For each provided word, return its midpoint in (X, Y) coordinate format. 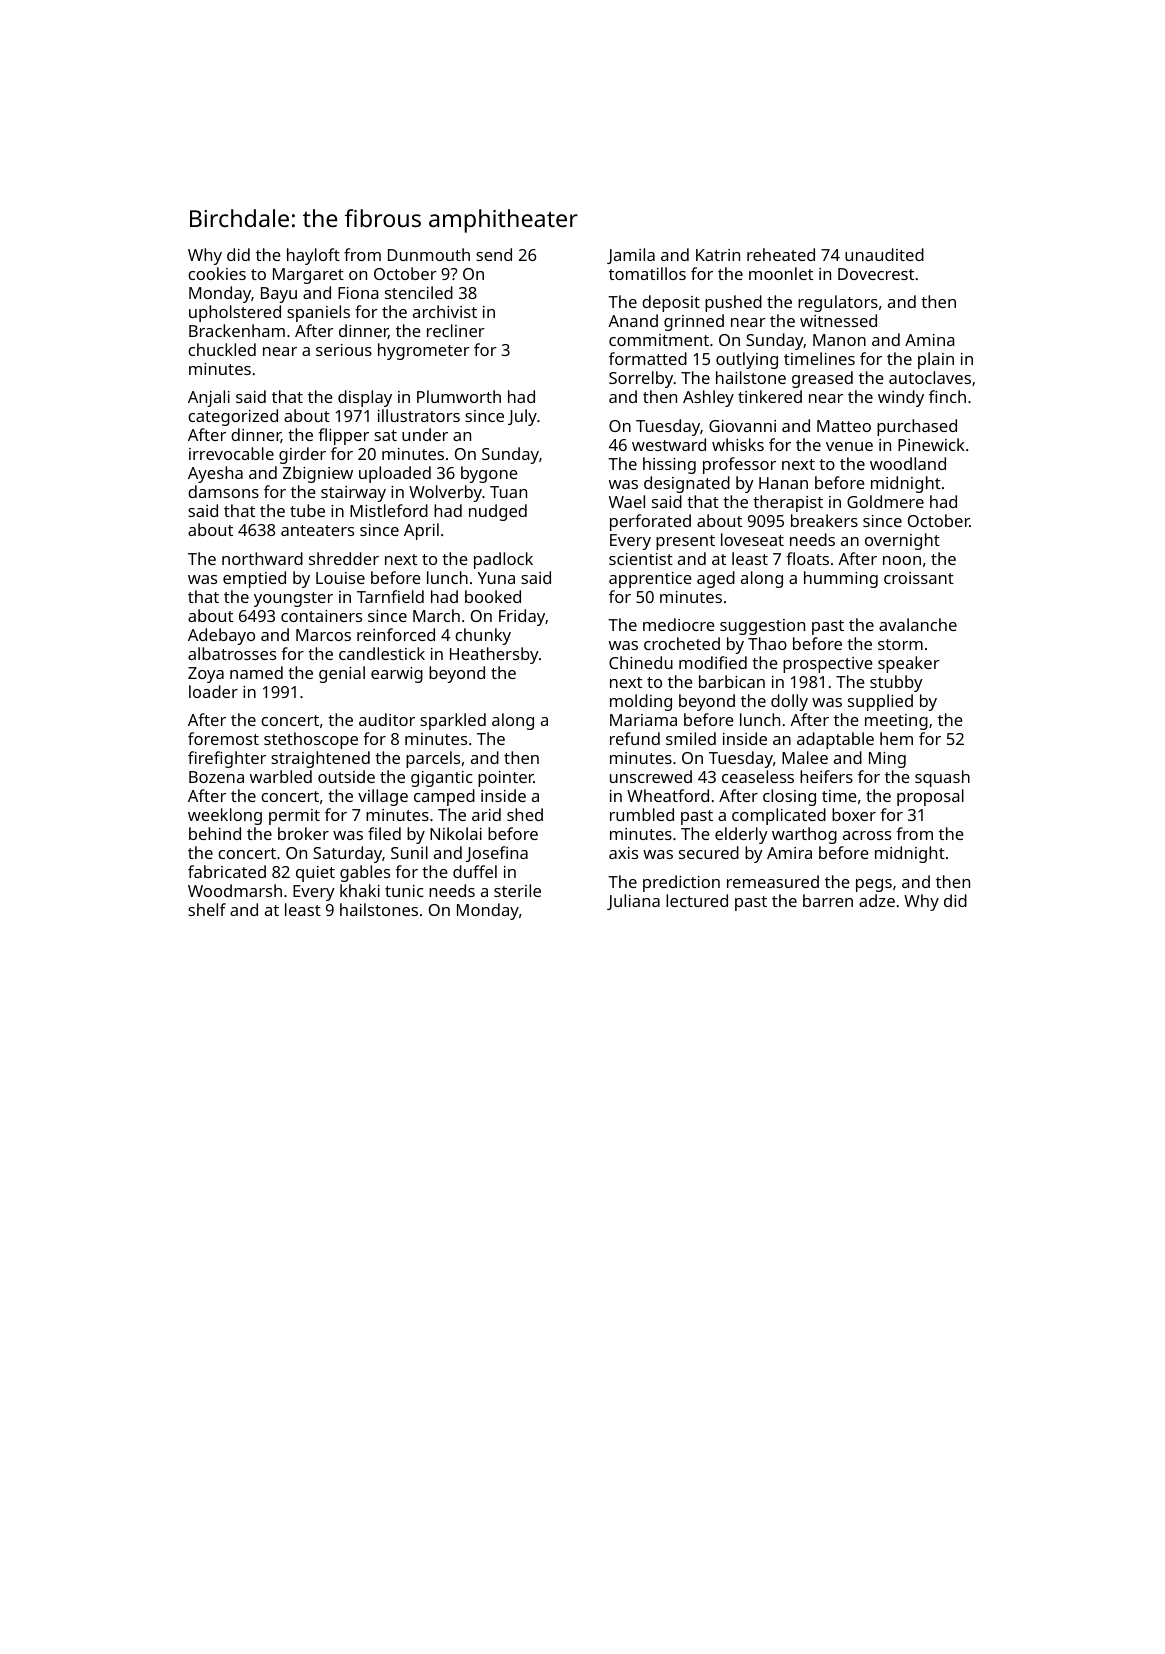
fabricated (227, 871)
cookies (217, 273)
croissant (919, 578)
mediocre (679, 624)
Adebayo (221, 636)
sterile (517, 890)
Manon (839, 340)
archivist (445, 311)
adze (877, 900)
